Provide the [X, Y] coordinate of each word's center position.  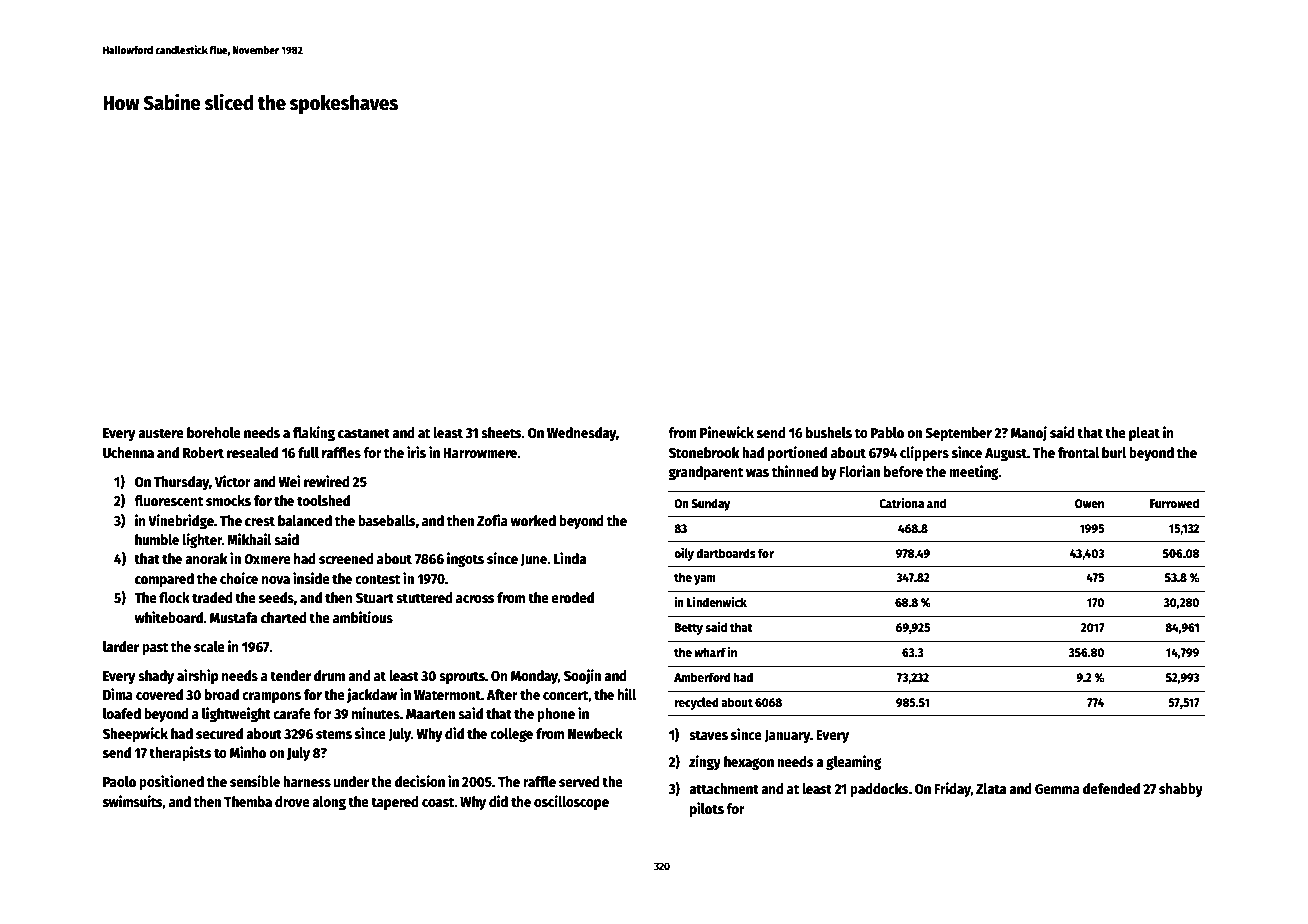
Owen [1089, 503]
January [787, 736]
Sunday [710, 504]
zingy [705, 762]
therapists [180, 753]
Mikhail [249, 539]
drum [329, 675]
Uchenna [128, 452]
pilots [707, 809]
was [757, 473]
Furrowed [1174, 503]
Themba [248, 801]
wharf [710, 652]
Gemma [1057, 789]
